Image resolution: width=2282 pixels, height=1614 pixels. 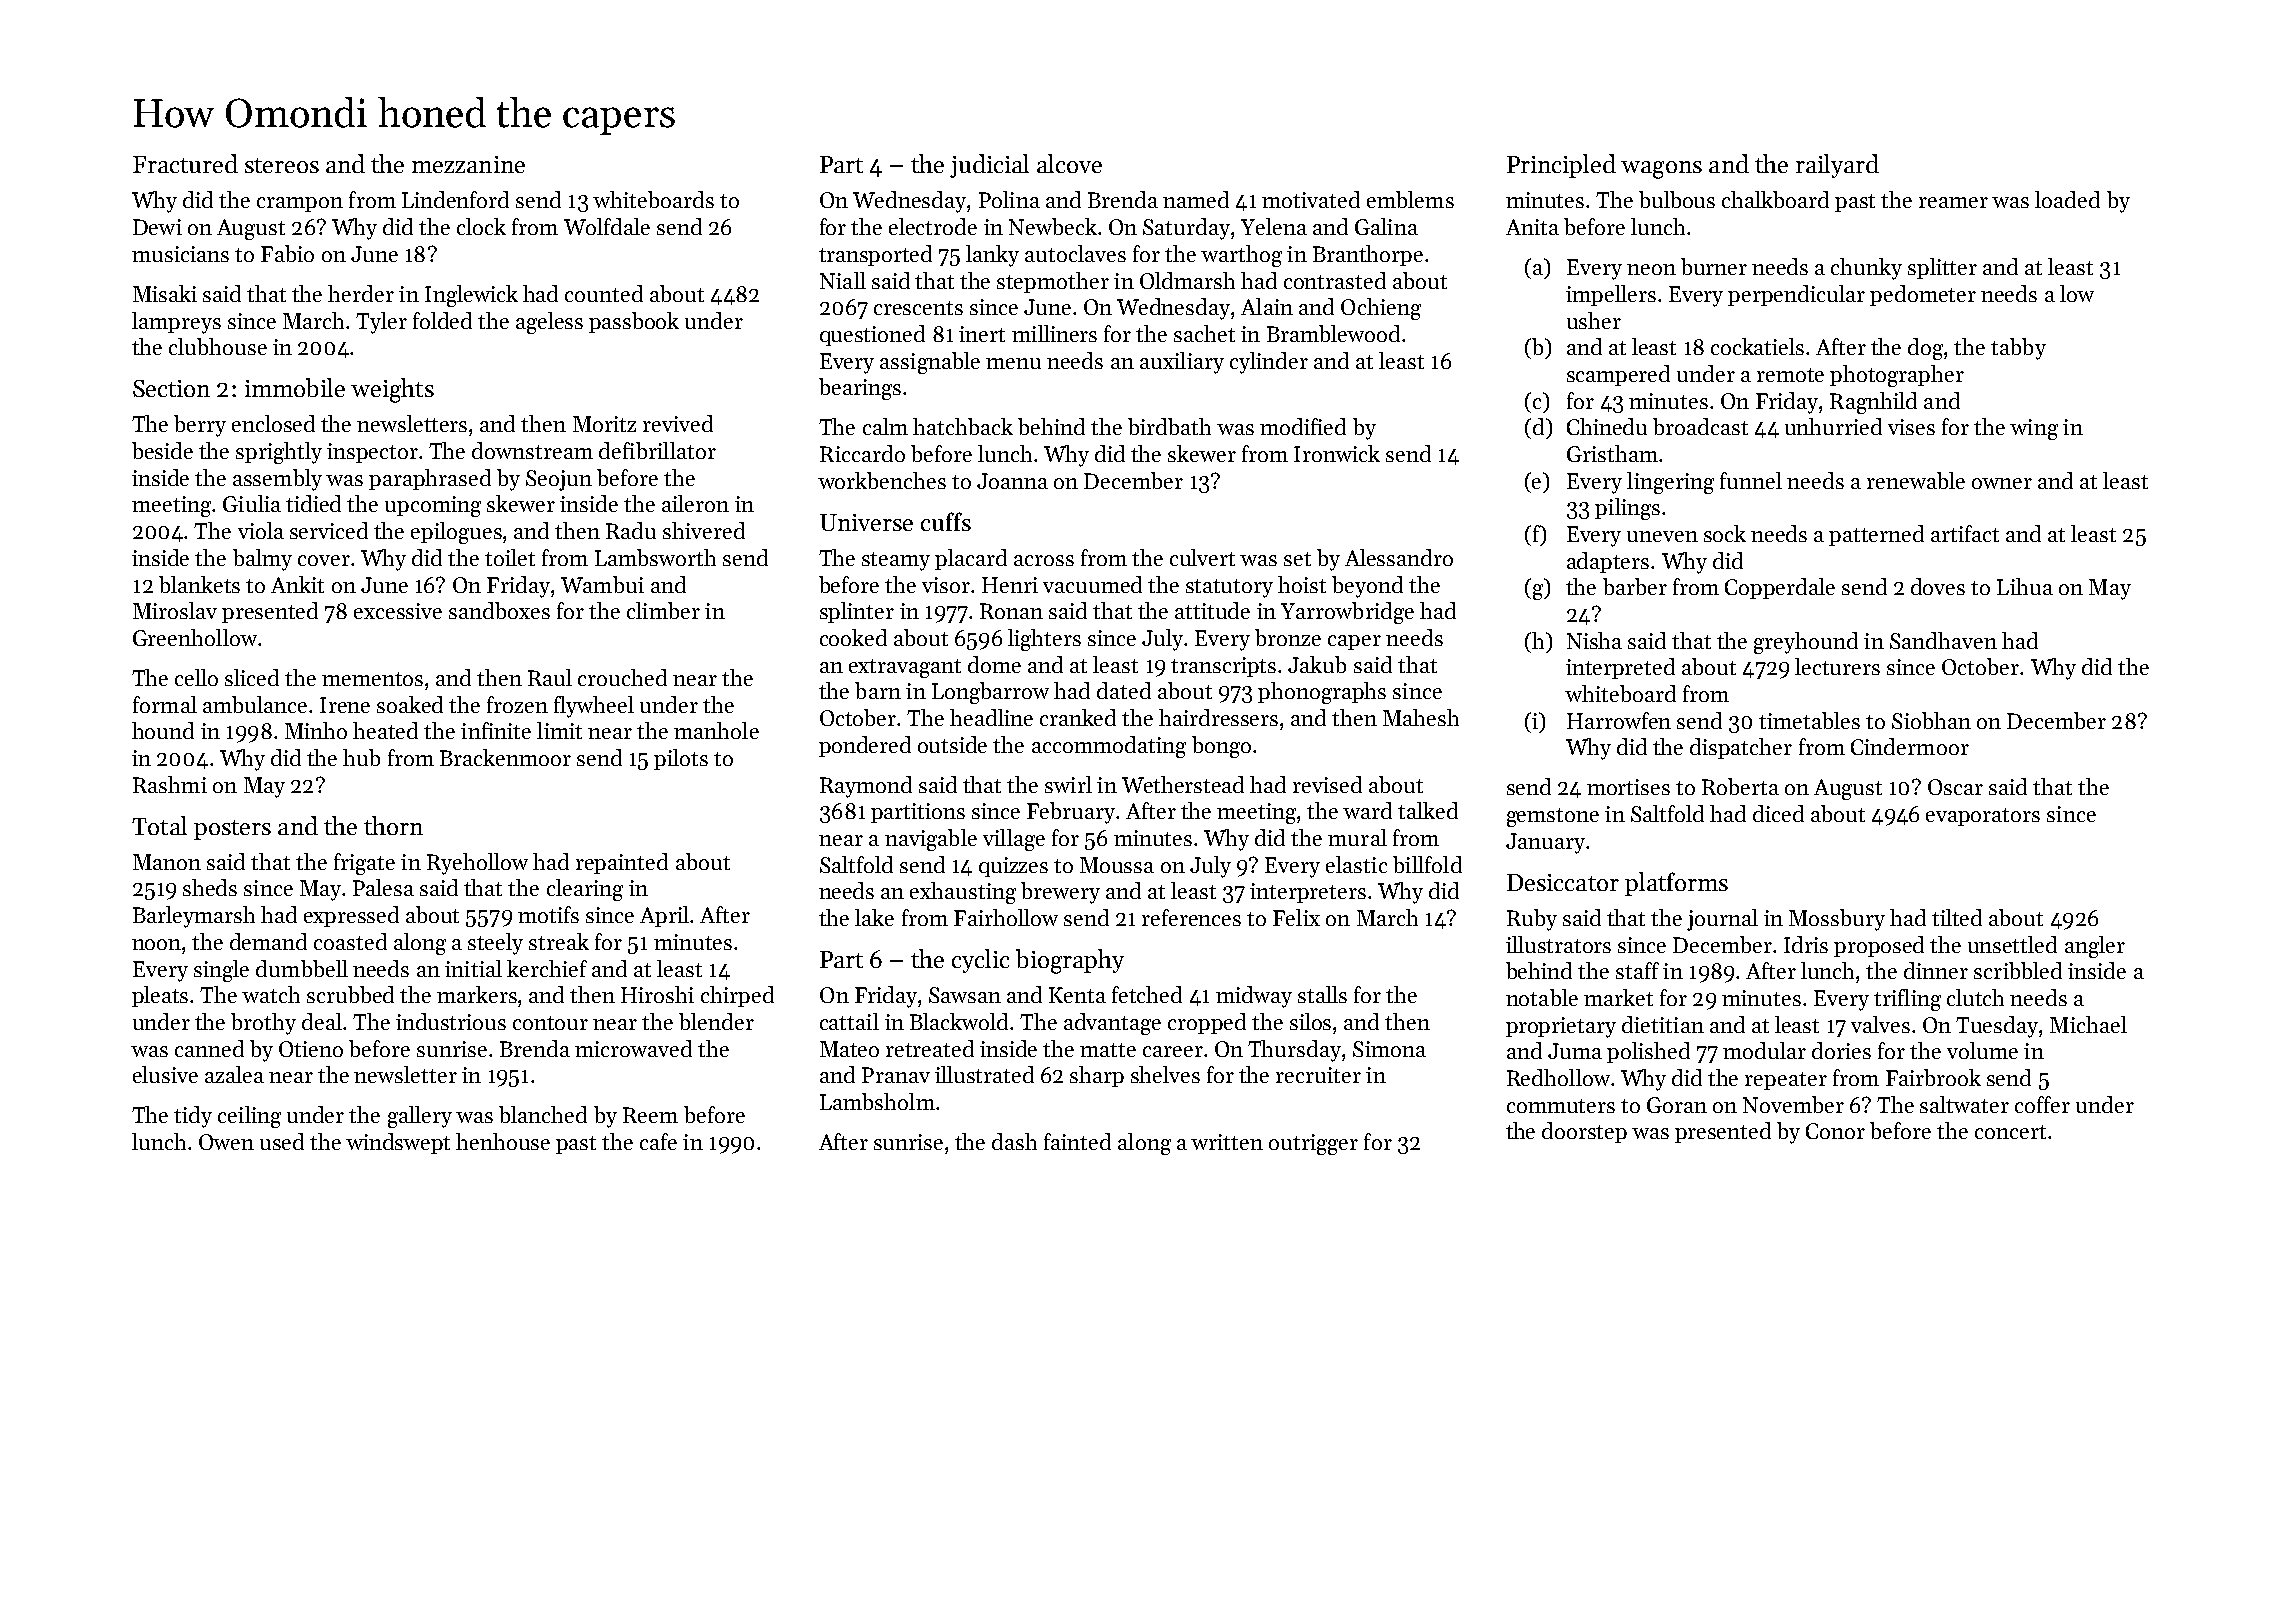 I want to click on dog, so click(x=1925, y=349).
